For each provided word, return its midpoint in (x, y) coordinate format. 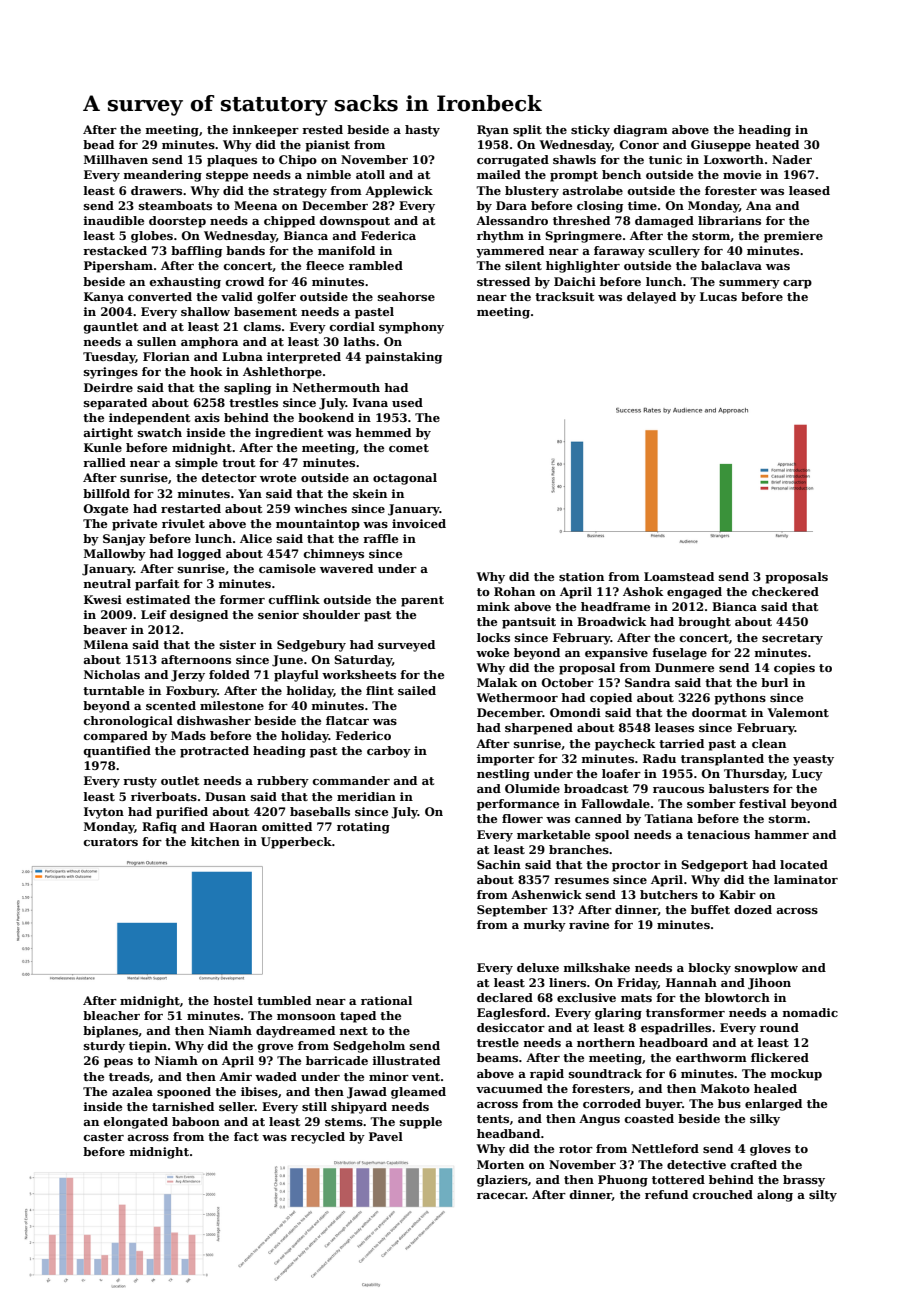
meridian (366, 796)
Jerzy (188, 676)
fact (246, 1136)
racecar (501, 1196)
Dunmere (684, 667)
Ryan (493, 131)
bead (98, 144)
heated (777, 144)
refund (666, 1194)
